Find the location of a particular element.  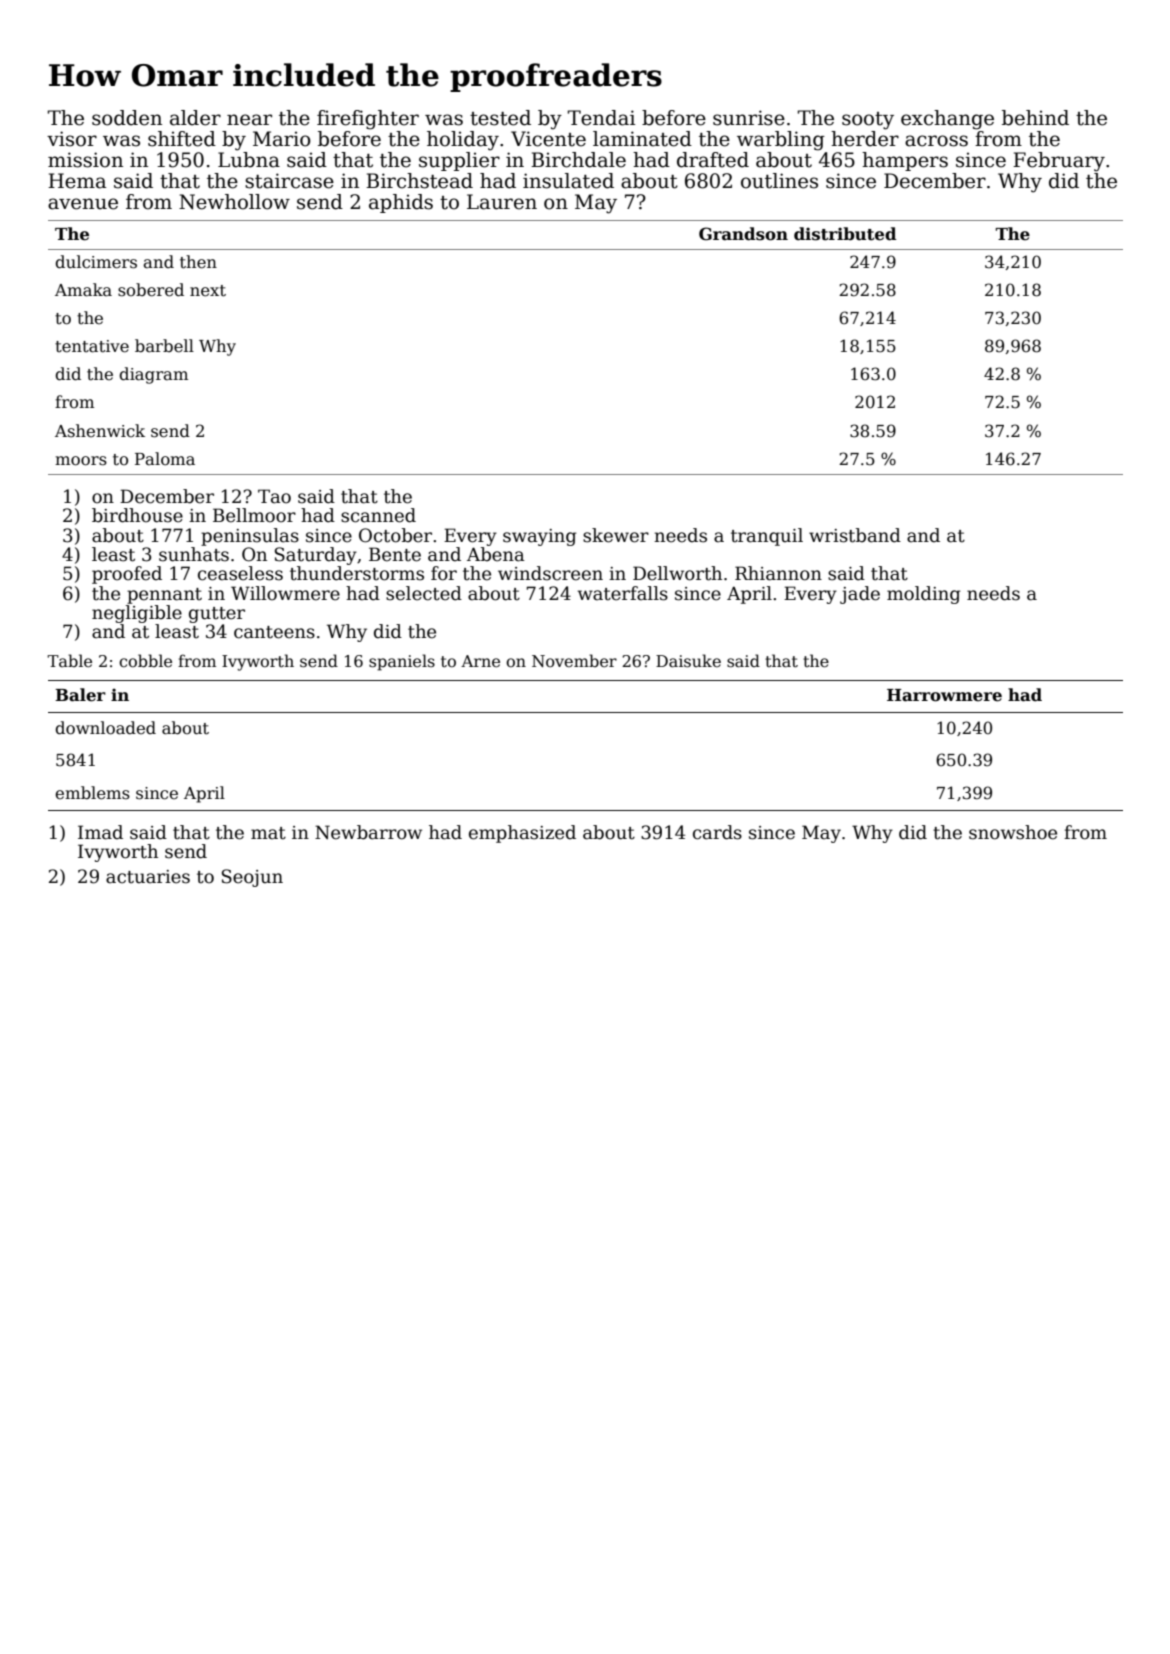

Seojun is located at coordinates (252, 878).
